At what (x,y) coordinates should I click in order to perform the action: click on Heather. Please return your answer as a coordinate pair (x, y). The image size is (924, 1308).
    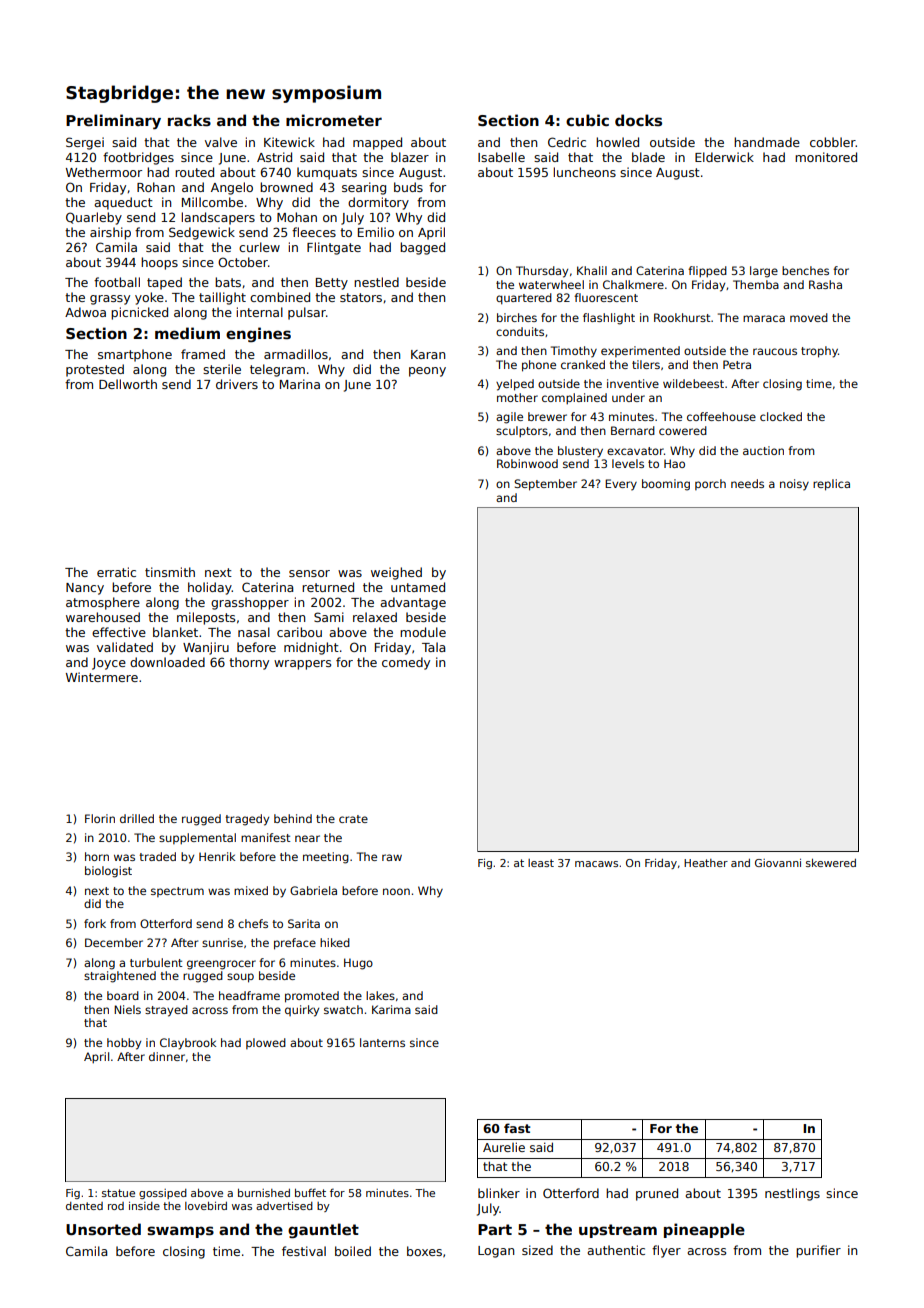
    Looking at the image, I should click on (706, 863).
